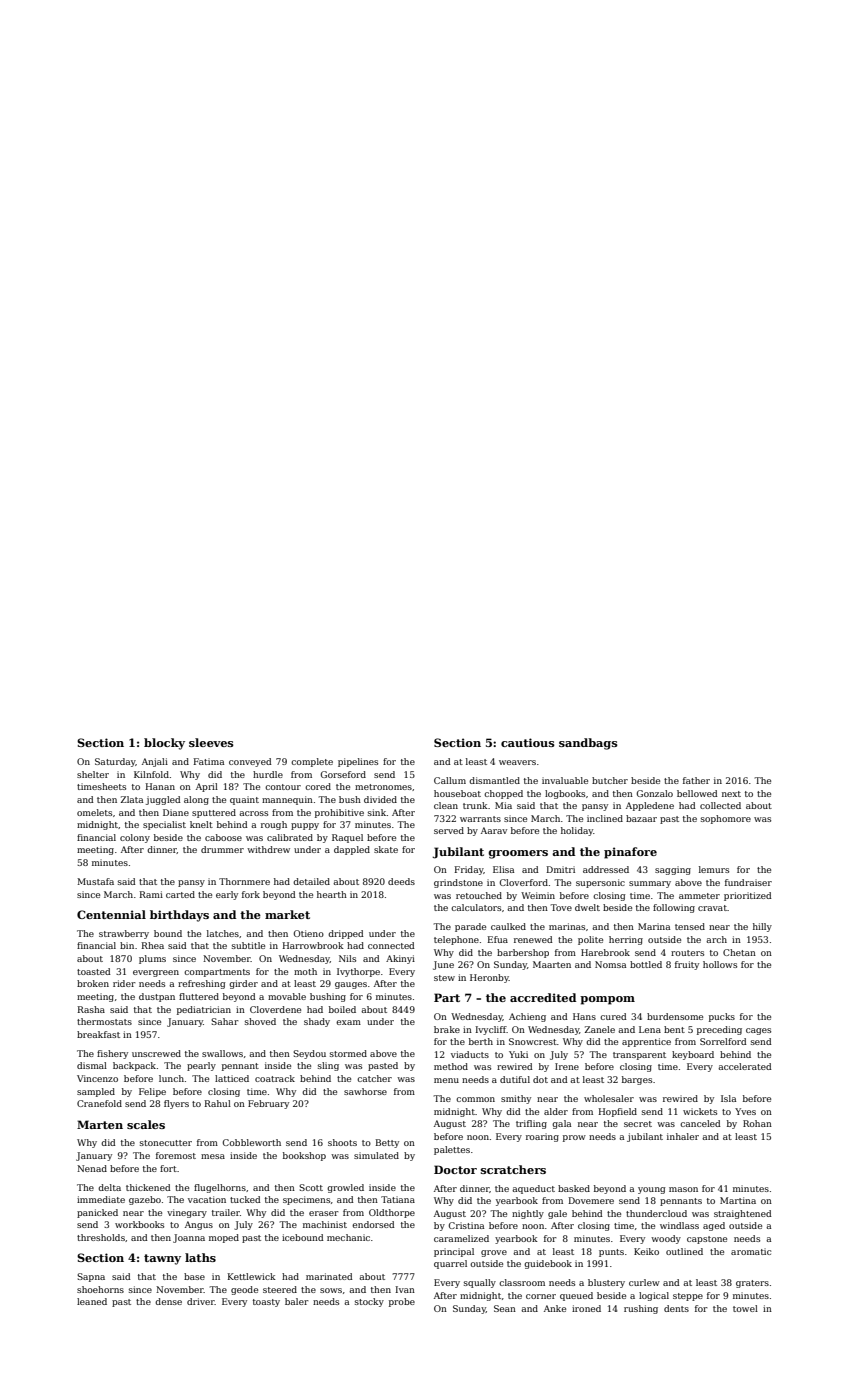  What do you see at coordinates (252, 1276) in the screenshot?
I see `Kettlewick` at bounding box center [252, 1276].
